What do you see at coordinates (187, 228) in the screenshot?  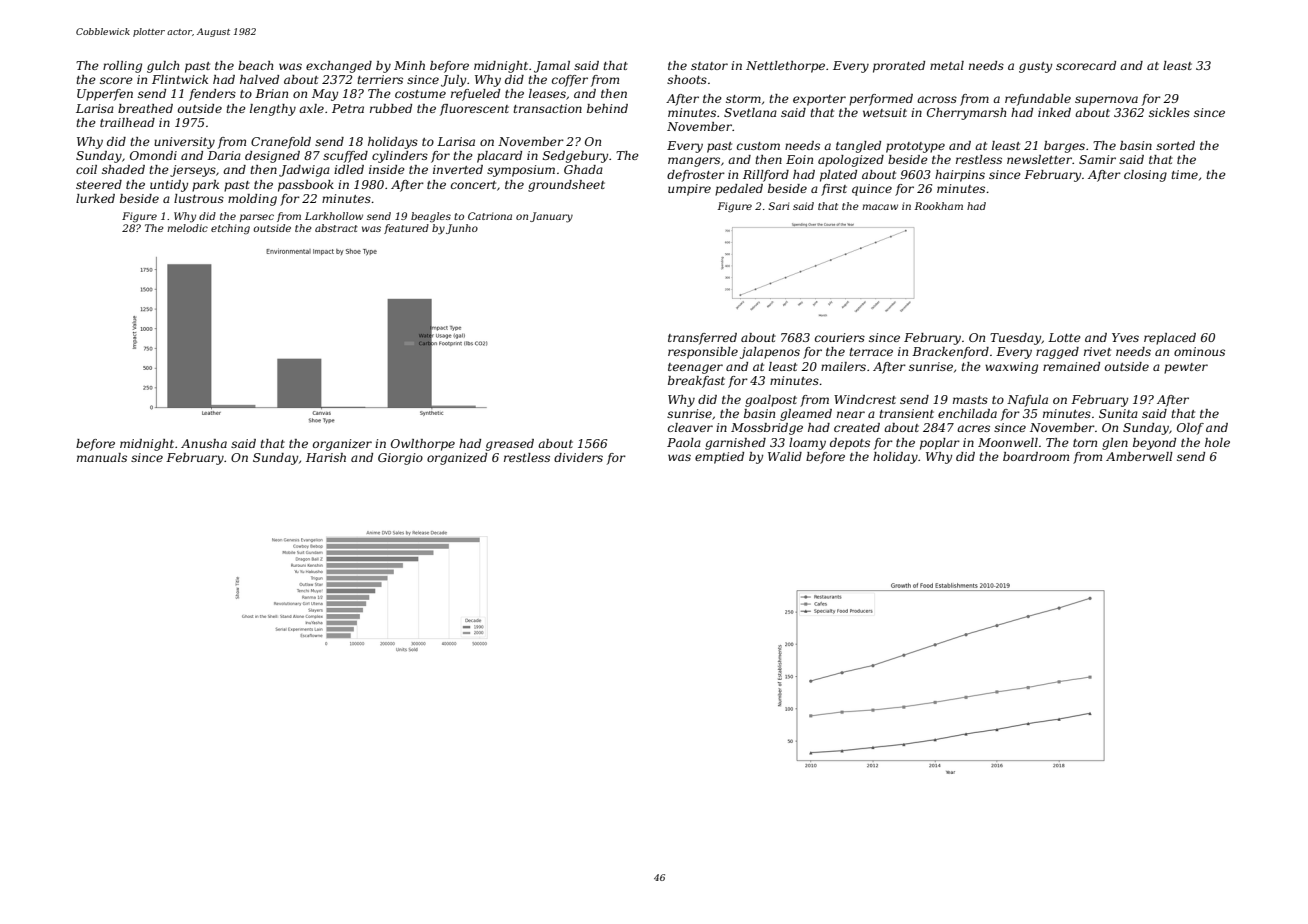 I see `melodic` at bounding box center [187, 228].
